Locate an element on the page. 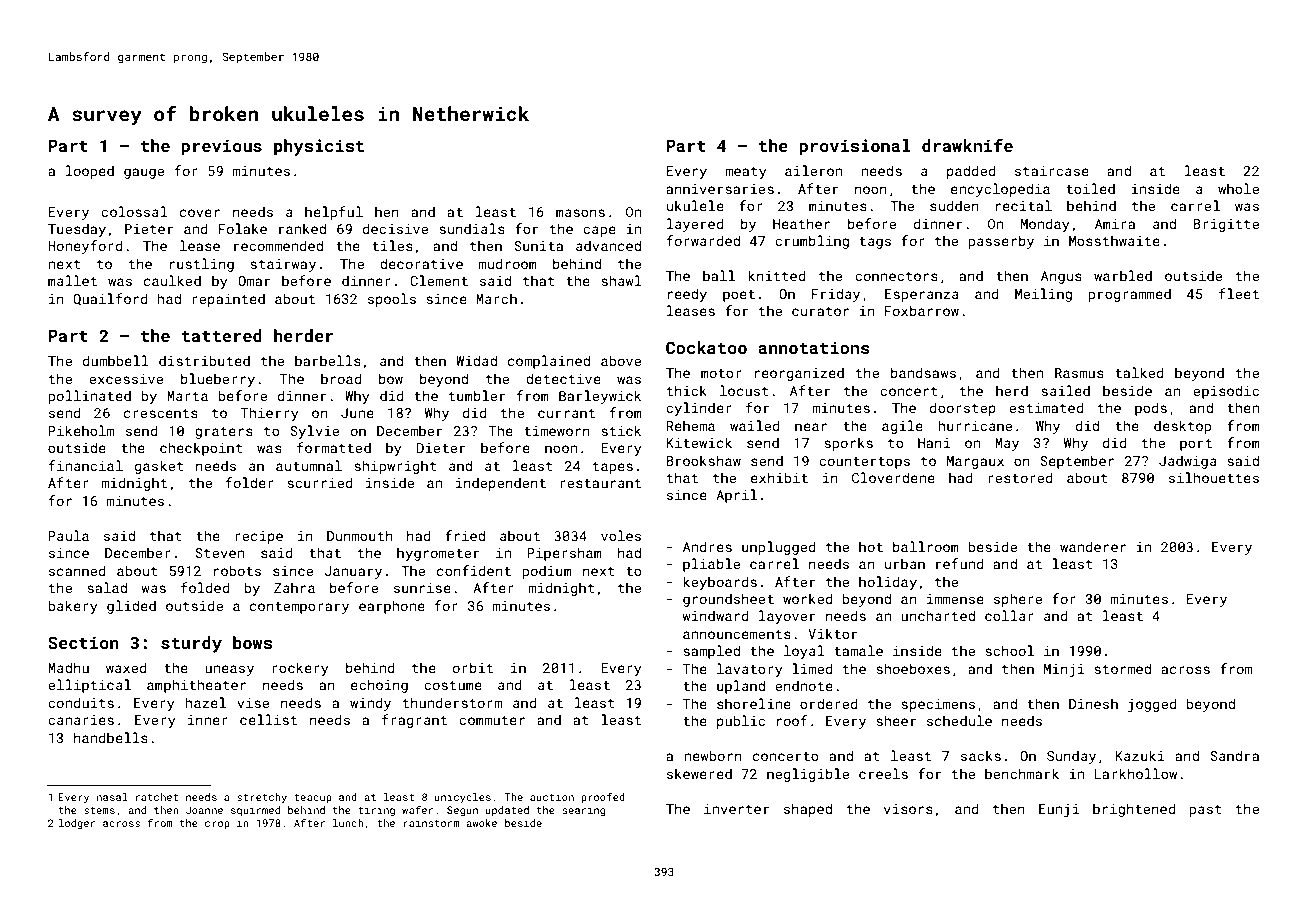 This document has width=1308, height=924. awoke is located at coordinates (481, 823).
